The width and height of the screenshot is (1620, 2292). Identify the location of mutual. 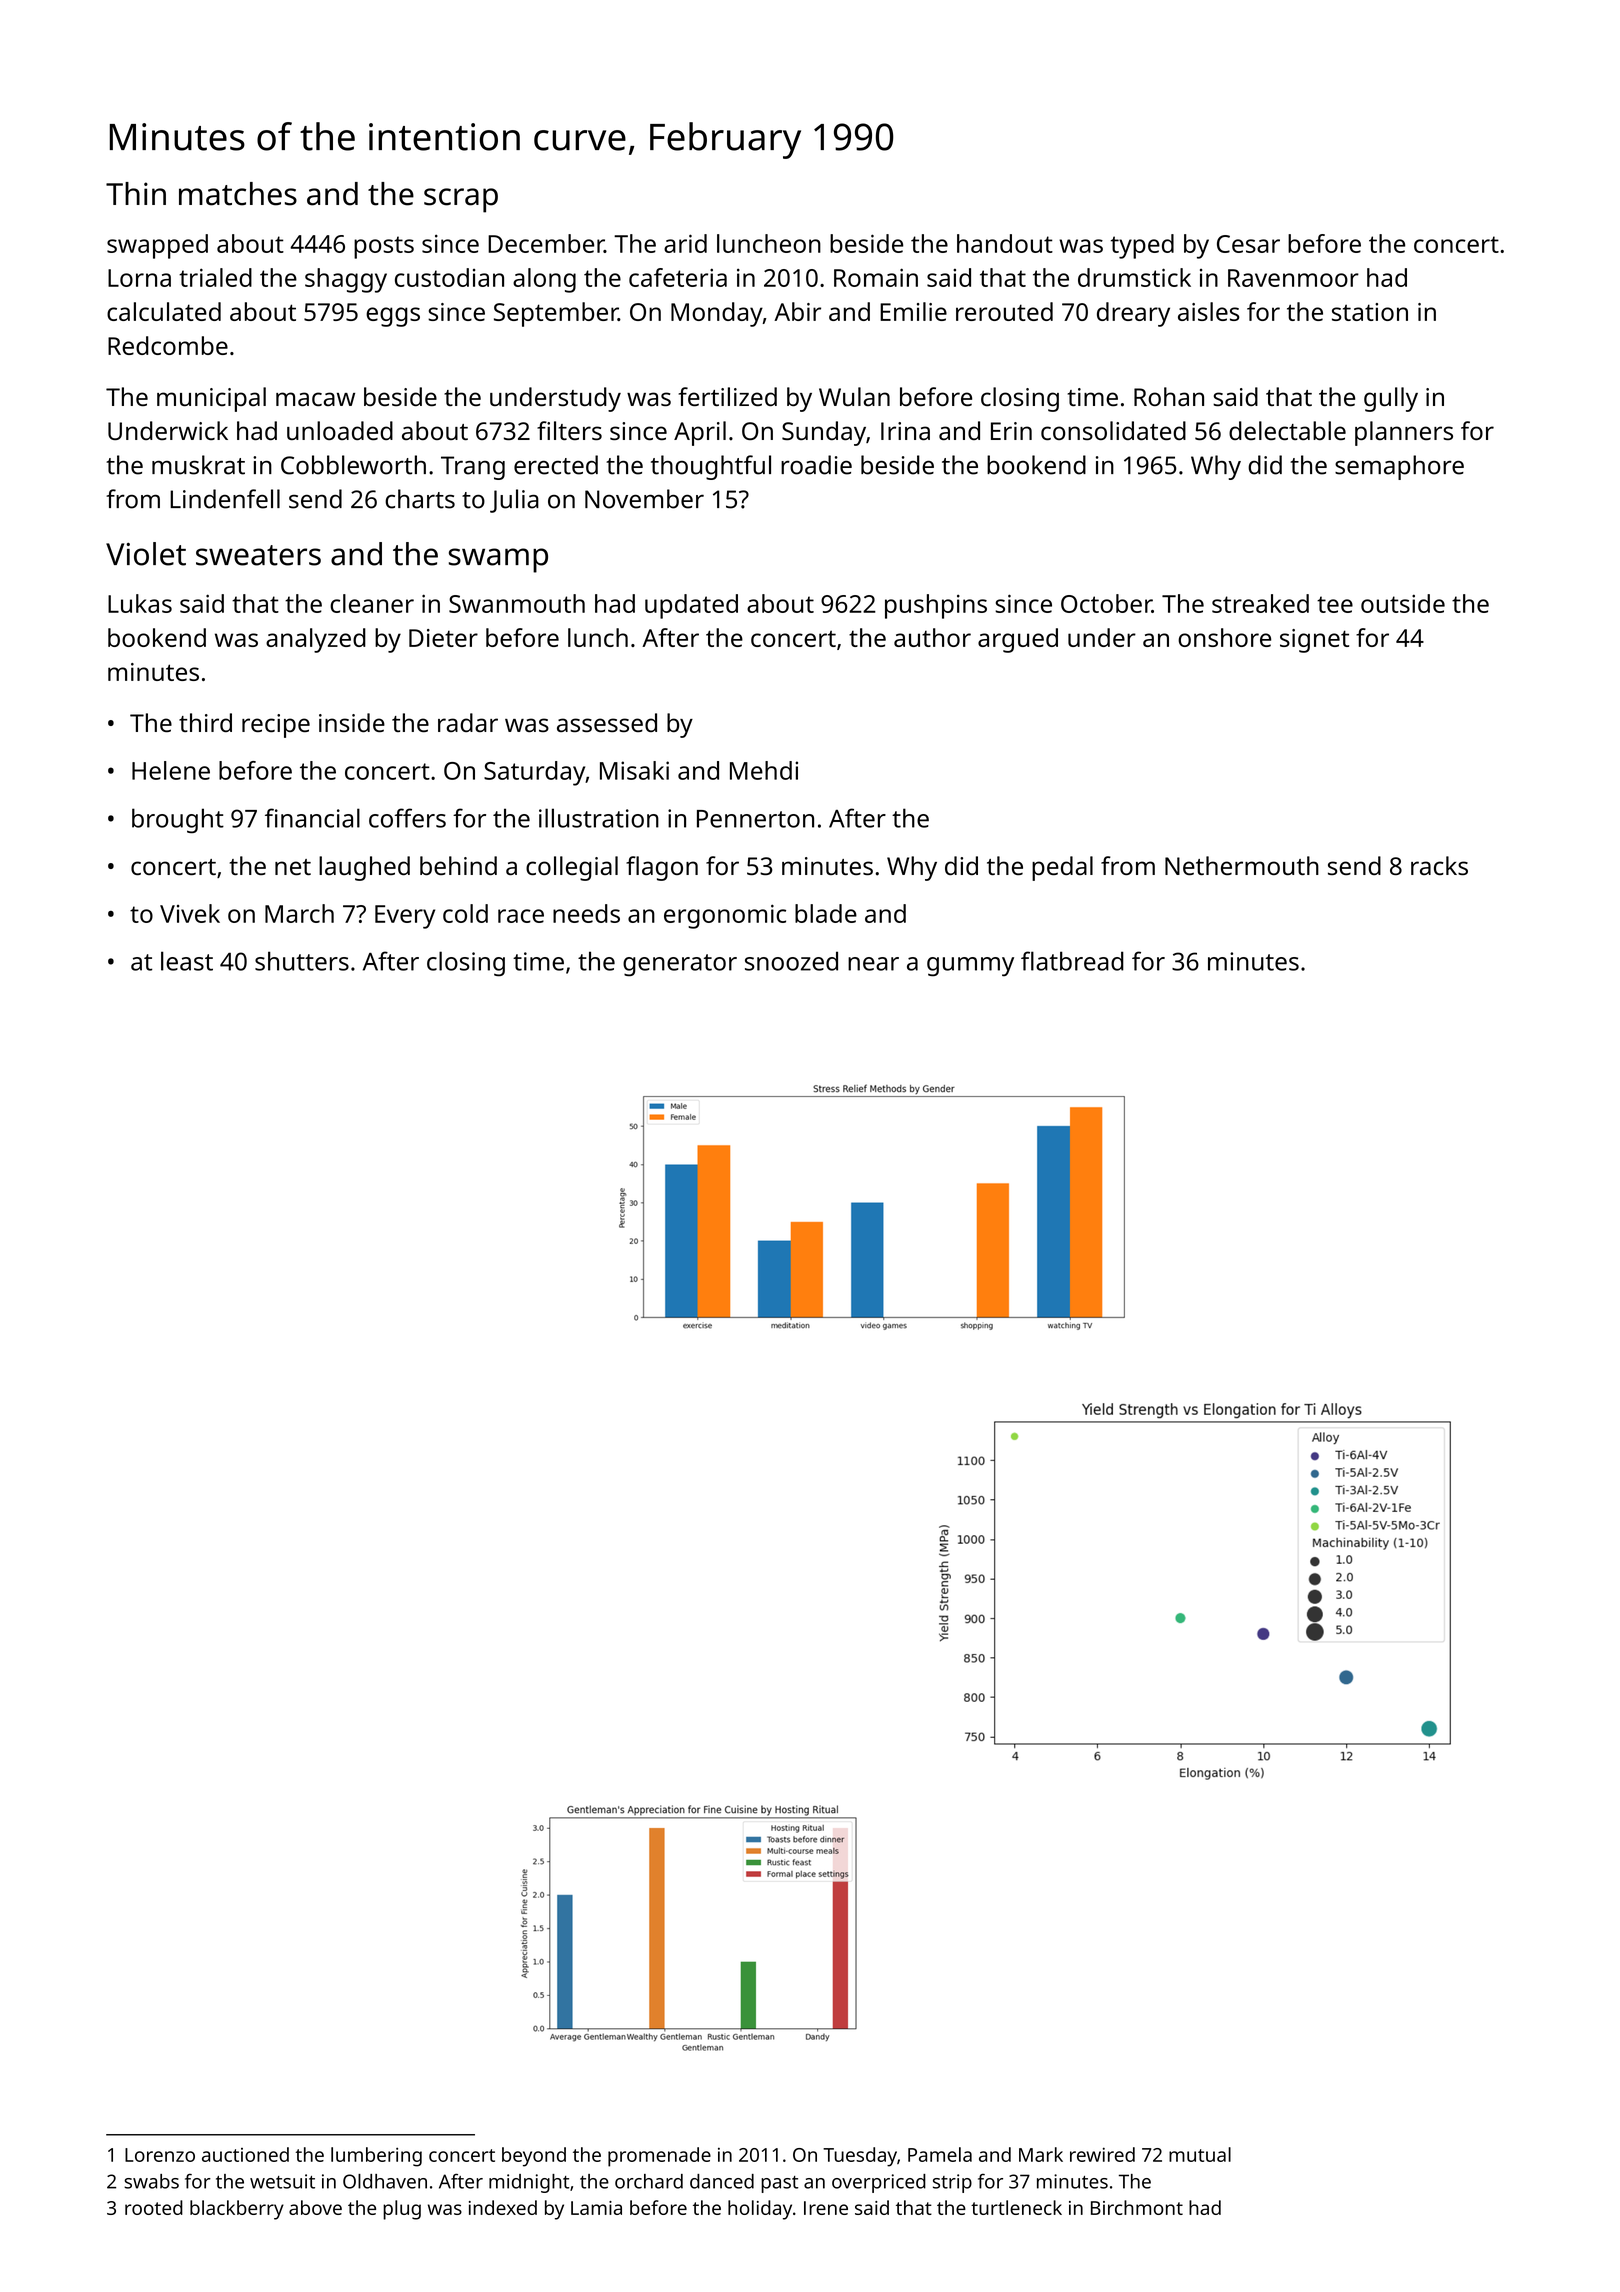
(1200, 2154).
